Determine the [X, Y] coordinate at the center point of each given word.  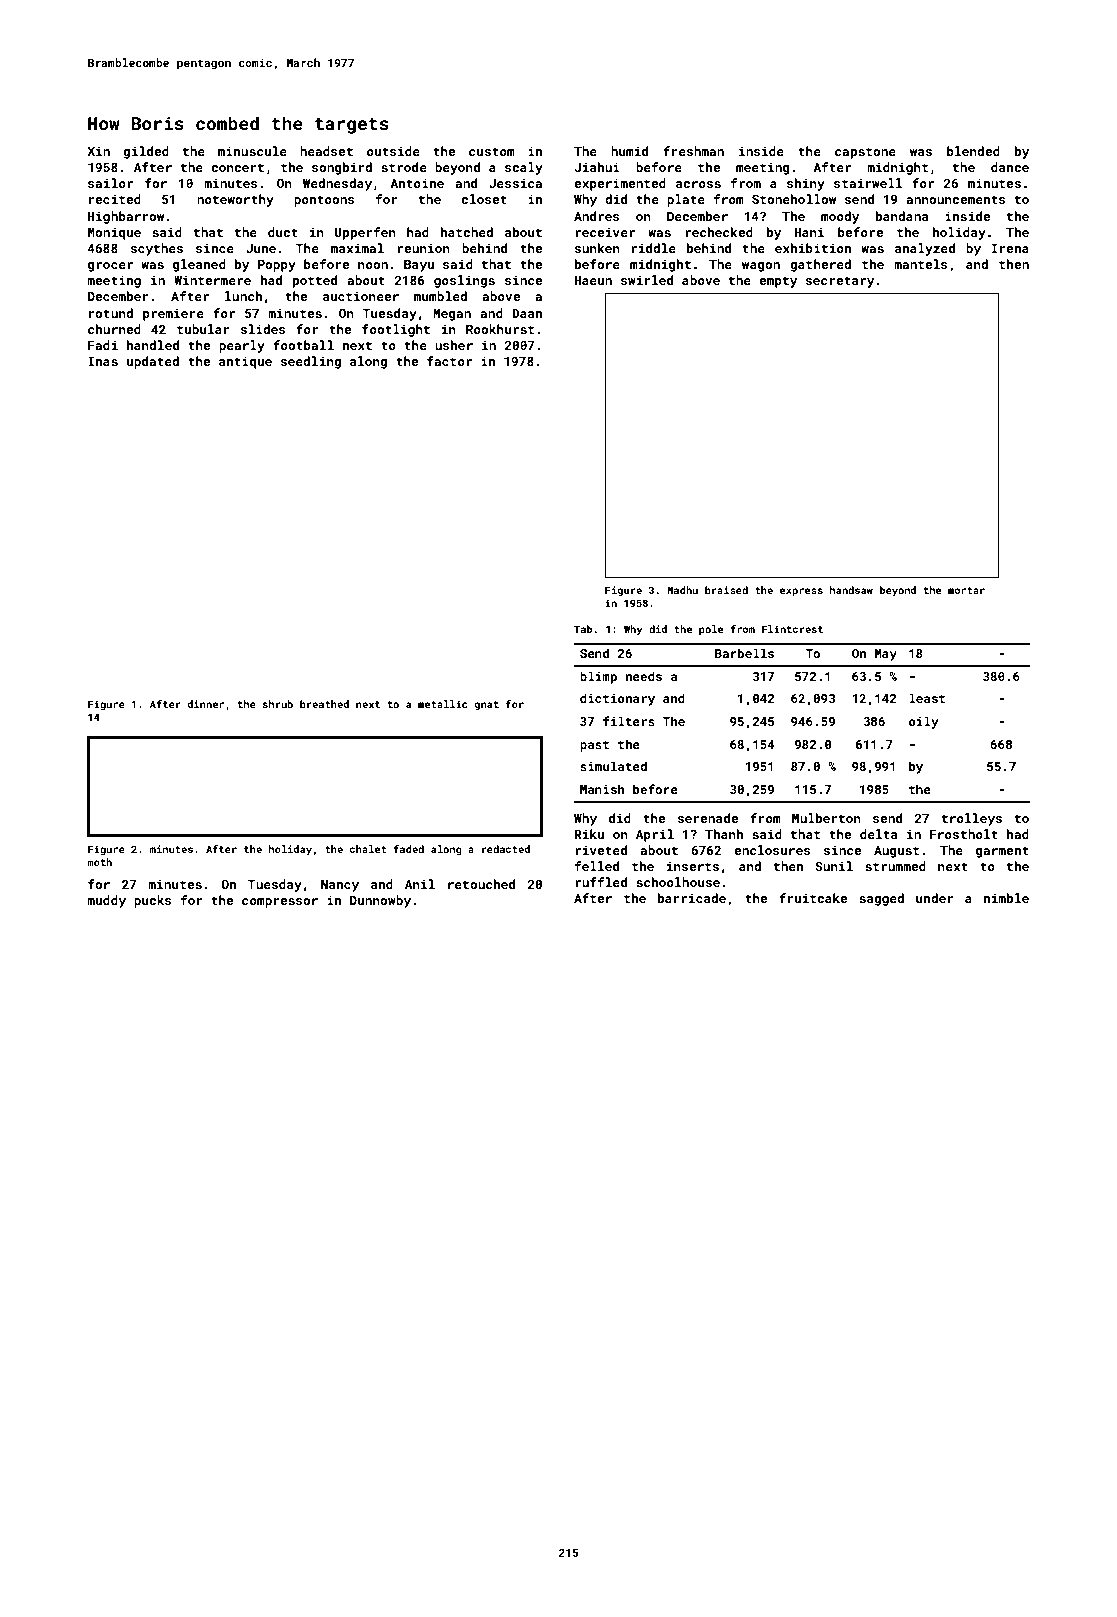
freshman [693, 151]
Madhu [682, 590]
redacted [506, 849]
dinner [206, 704]
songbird [342, 168]
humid [629, 151]
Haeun [593, 280]
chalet [368, 849]
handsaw [851, 590]
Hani [809, 232]
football [303, 345]
